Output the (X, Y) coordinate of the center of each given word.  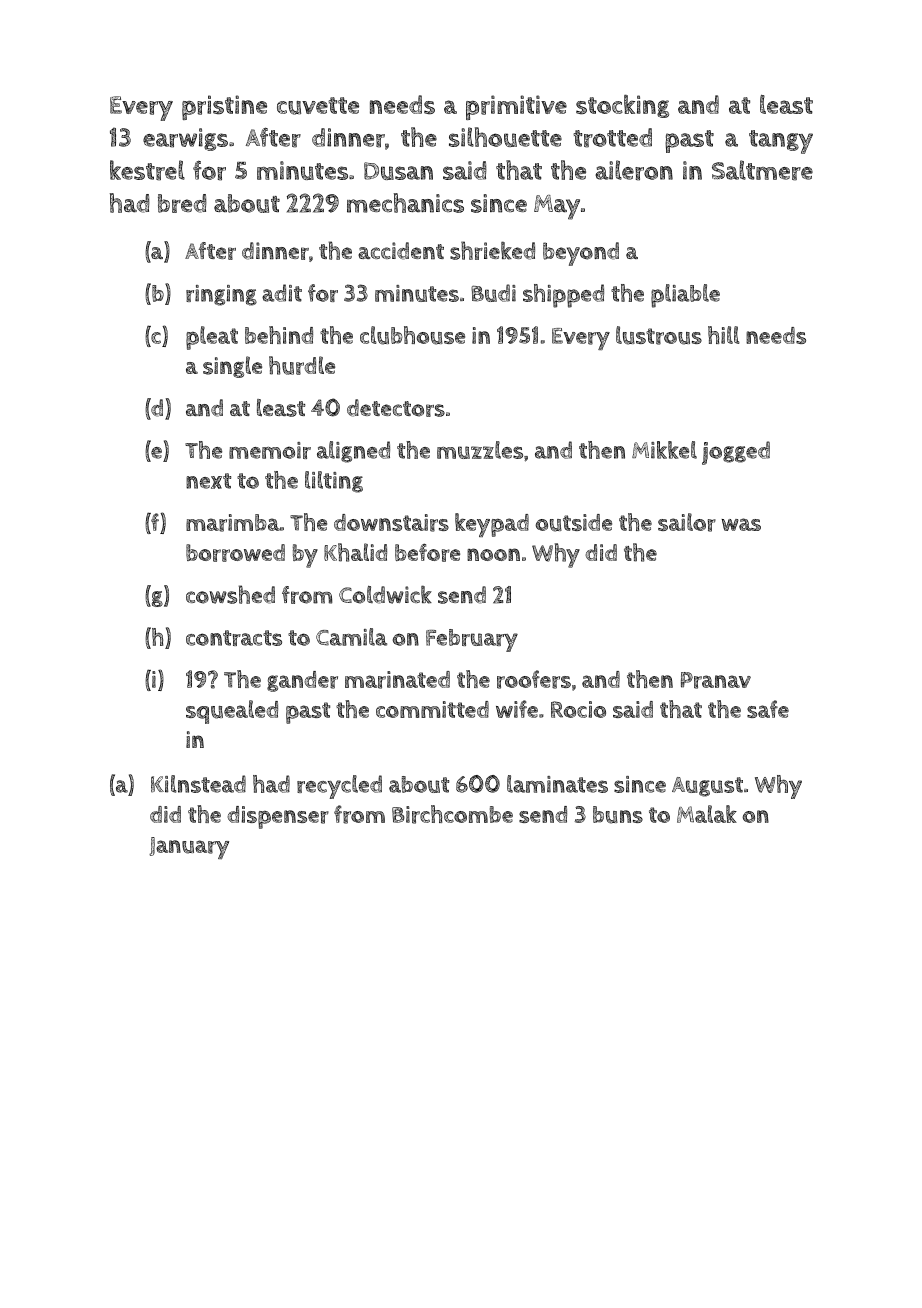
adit (282, 293)
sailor (687, 522)
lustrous (659, 335)
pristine (224, 107)
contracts (234, 638)
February (472, 640)
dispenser (278, 817)
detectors (396, 408)
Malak (707, 814)
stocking (622, 106)
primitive (516, 107)
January (189, 848)
